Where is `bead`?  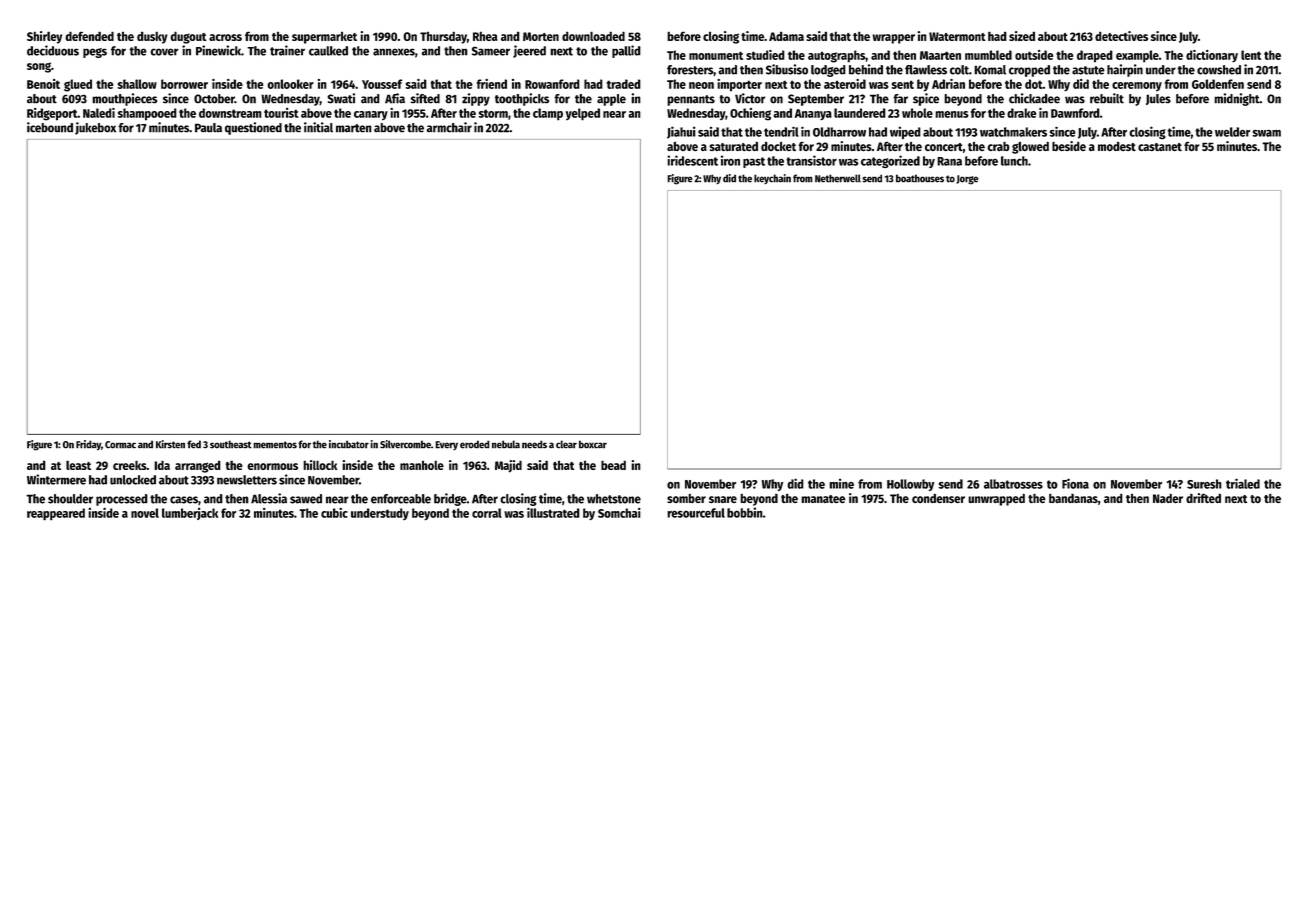 bead is located at coordinates (613, 465).
